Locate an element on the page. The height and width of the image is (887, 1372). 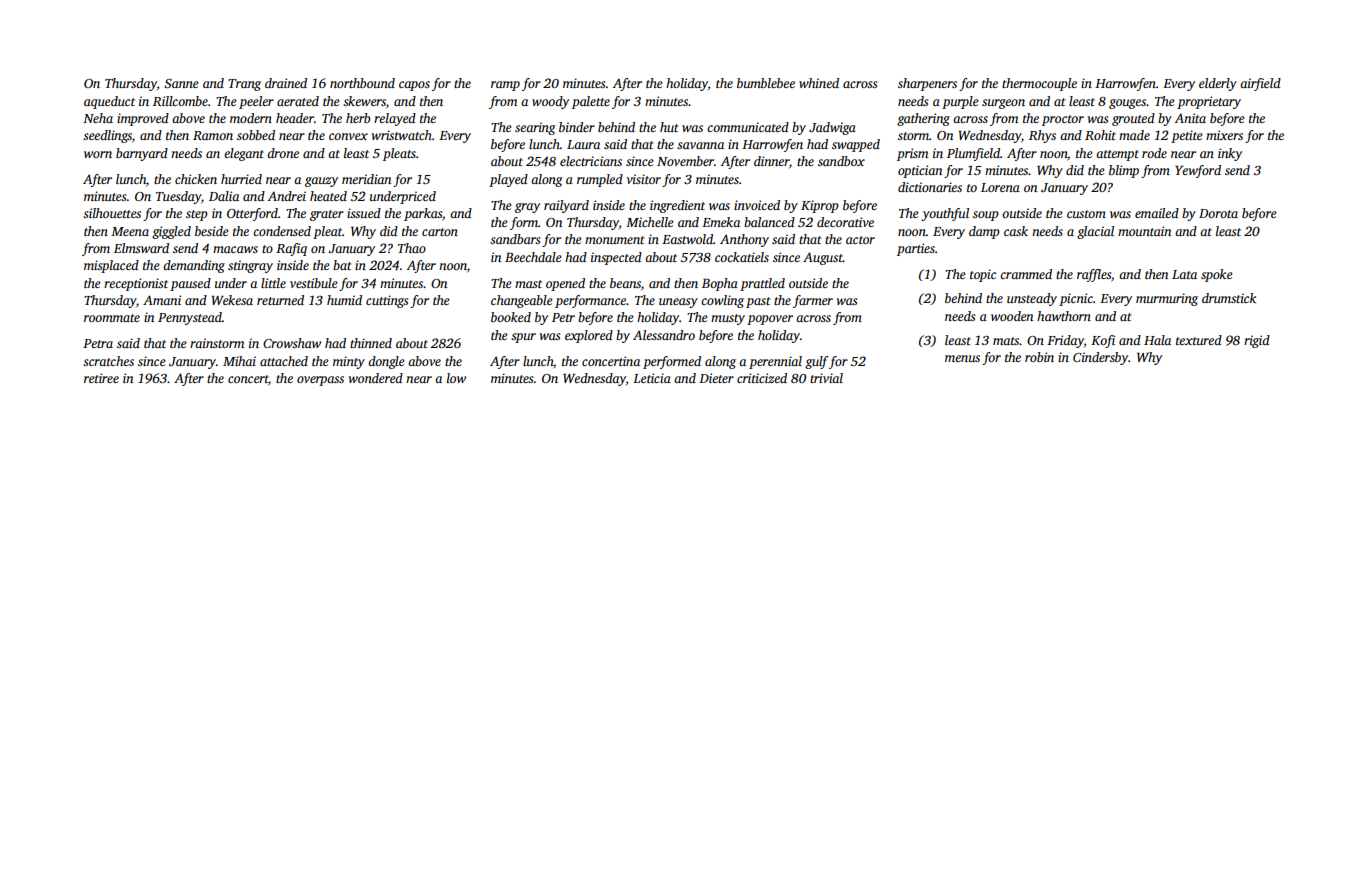
drained is located at coordinates (286, 83).
